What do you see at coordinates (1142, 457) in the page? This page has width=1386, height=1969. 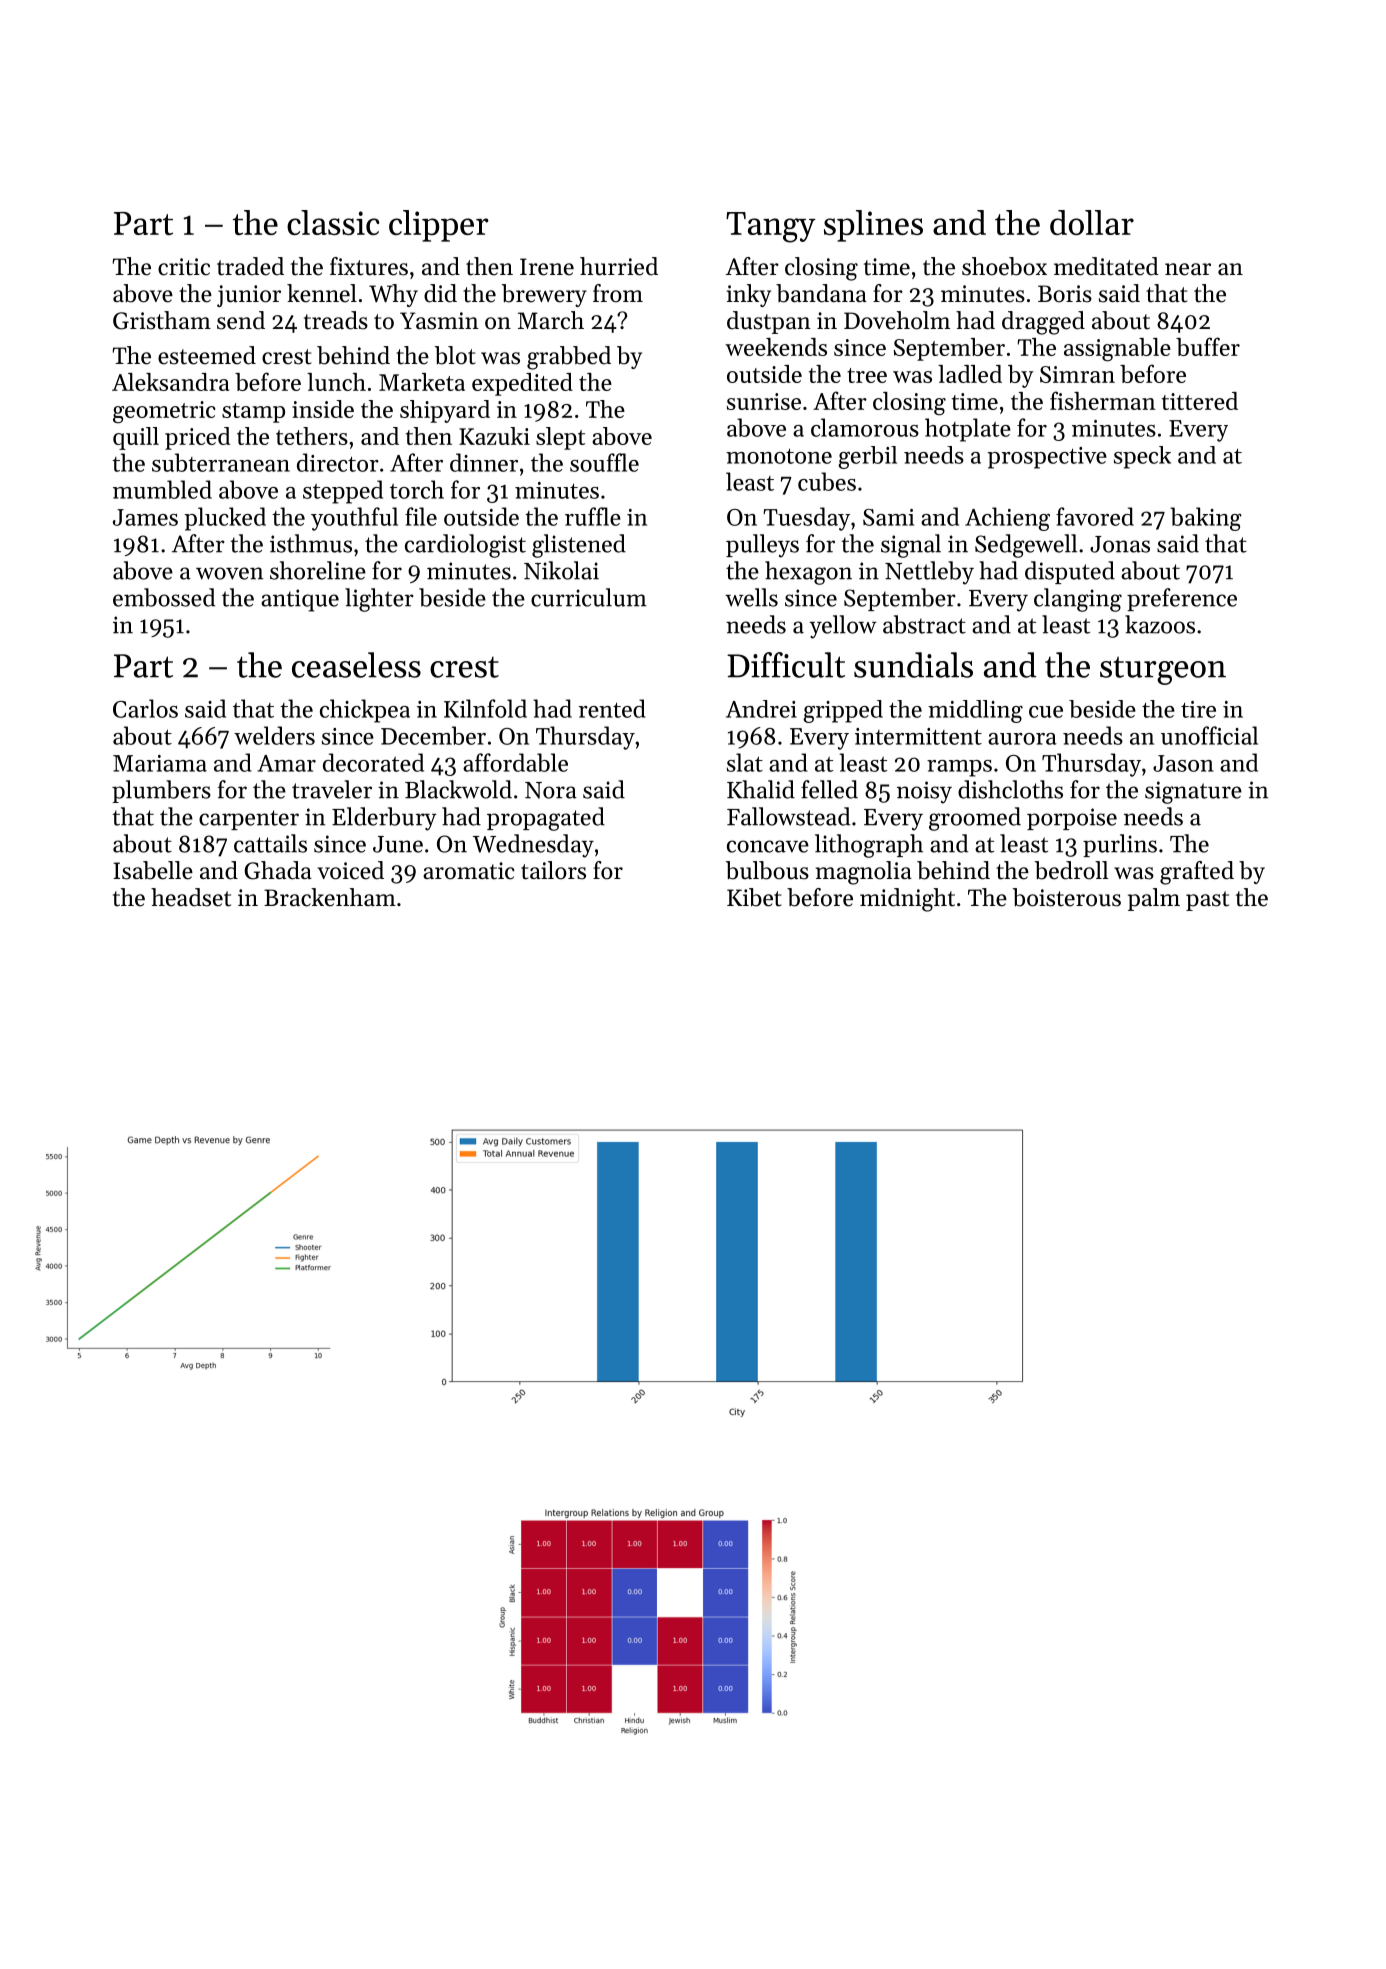 I see `speck` at bounding box center [1142, 457].
